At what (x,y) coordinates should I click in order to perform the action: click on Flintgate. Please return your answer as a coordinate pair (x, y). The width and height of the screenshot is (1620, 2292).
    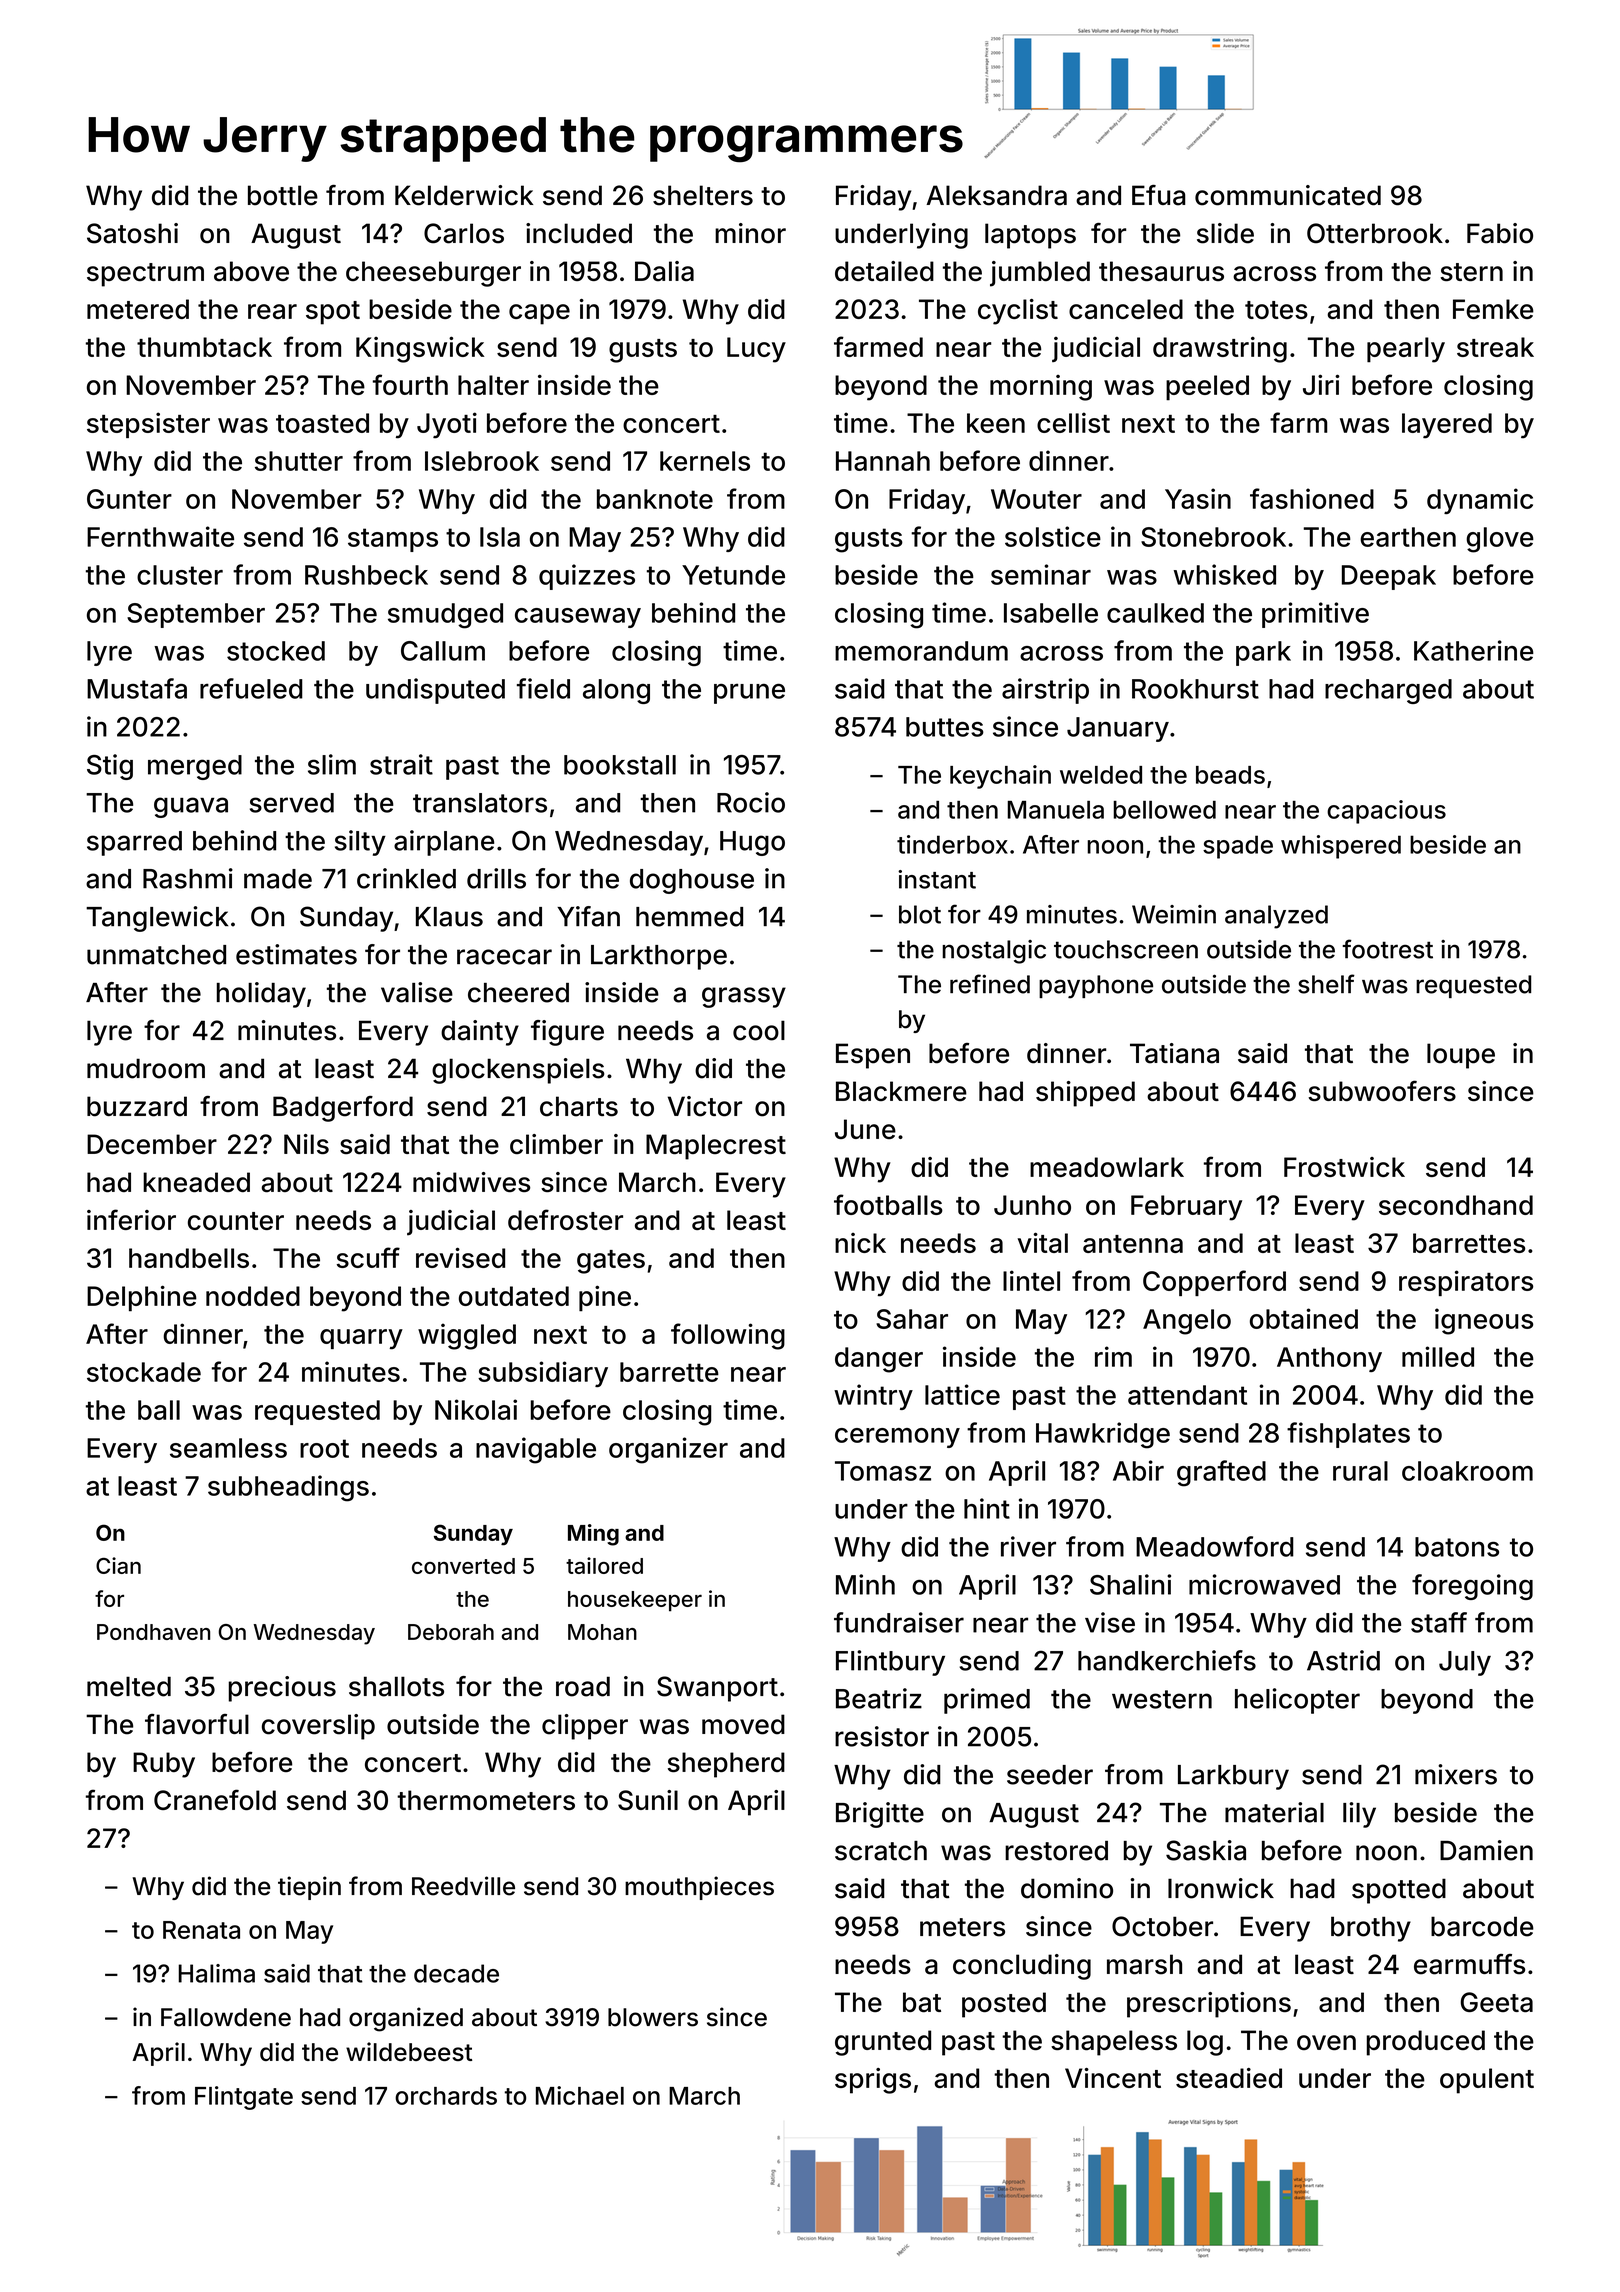
    Looking at the image, I should click on (244, 2098).
